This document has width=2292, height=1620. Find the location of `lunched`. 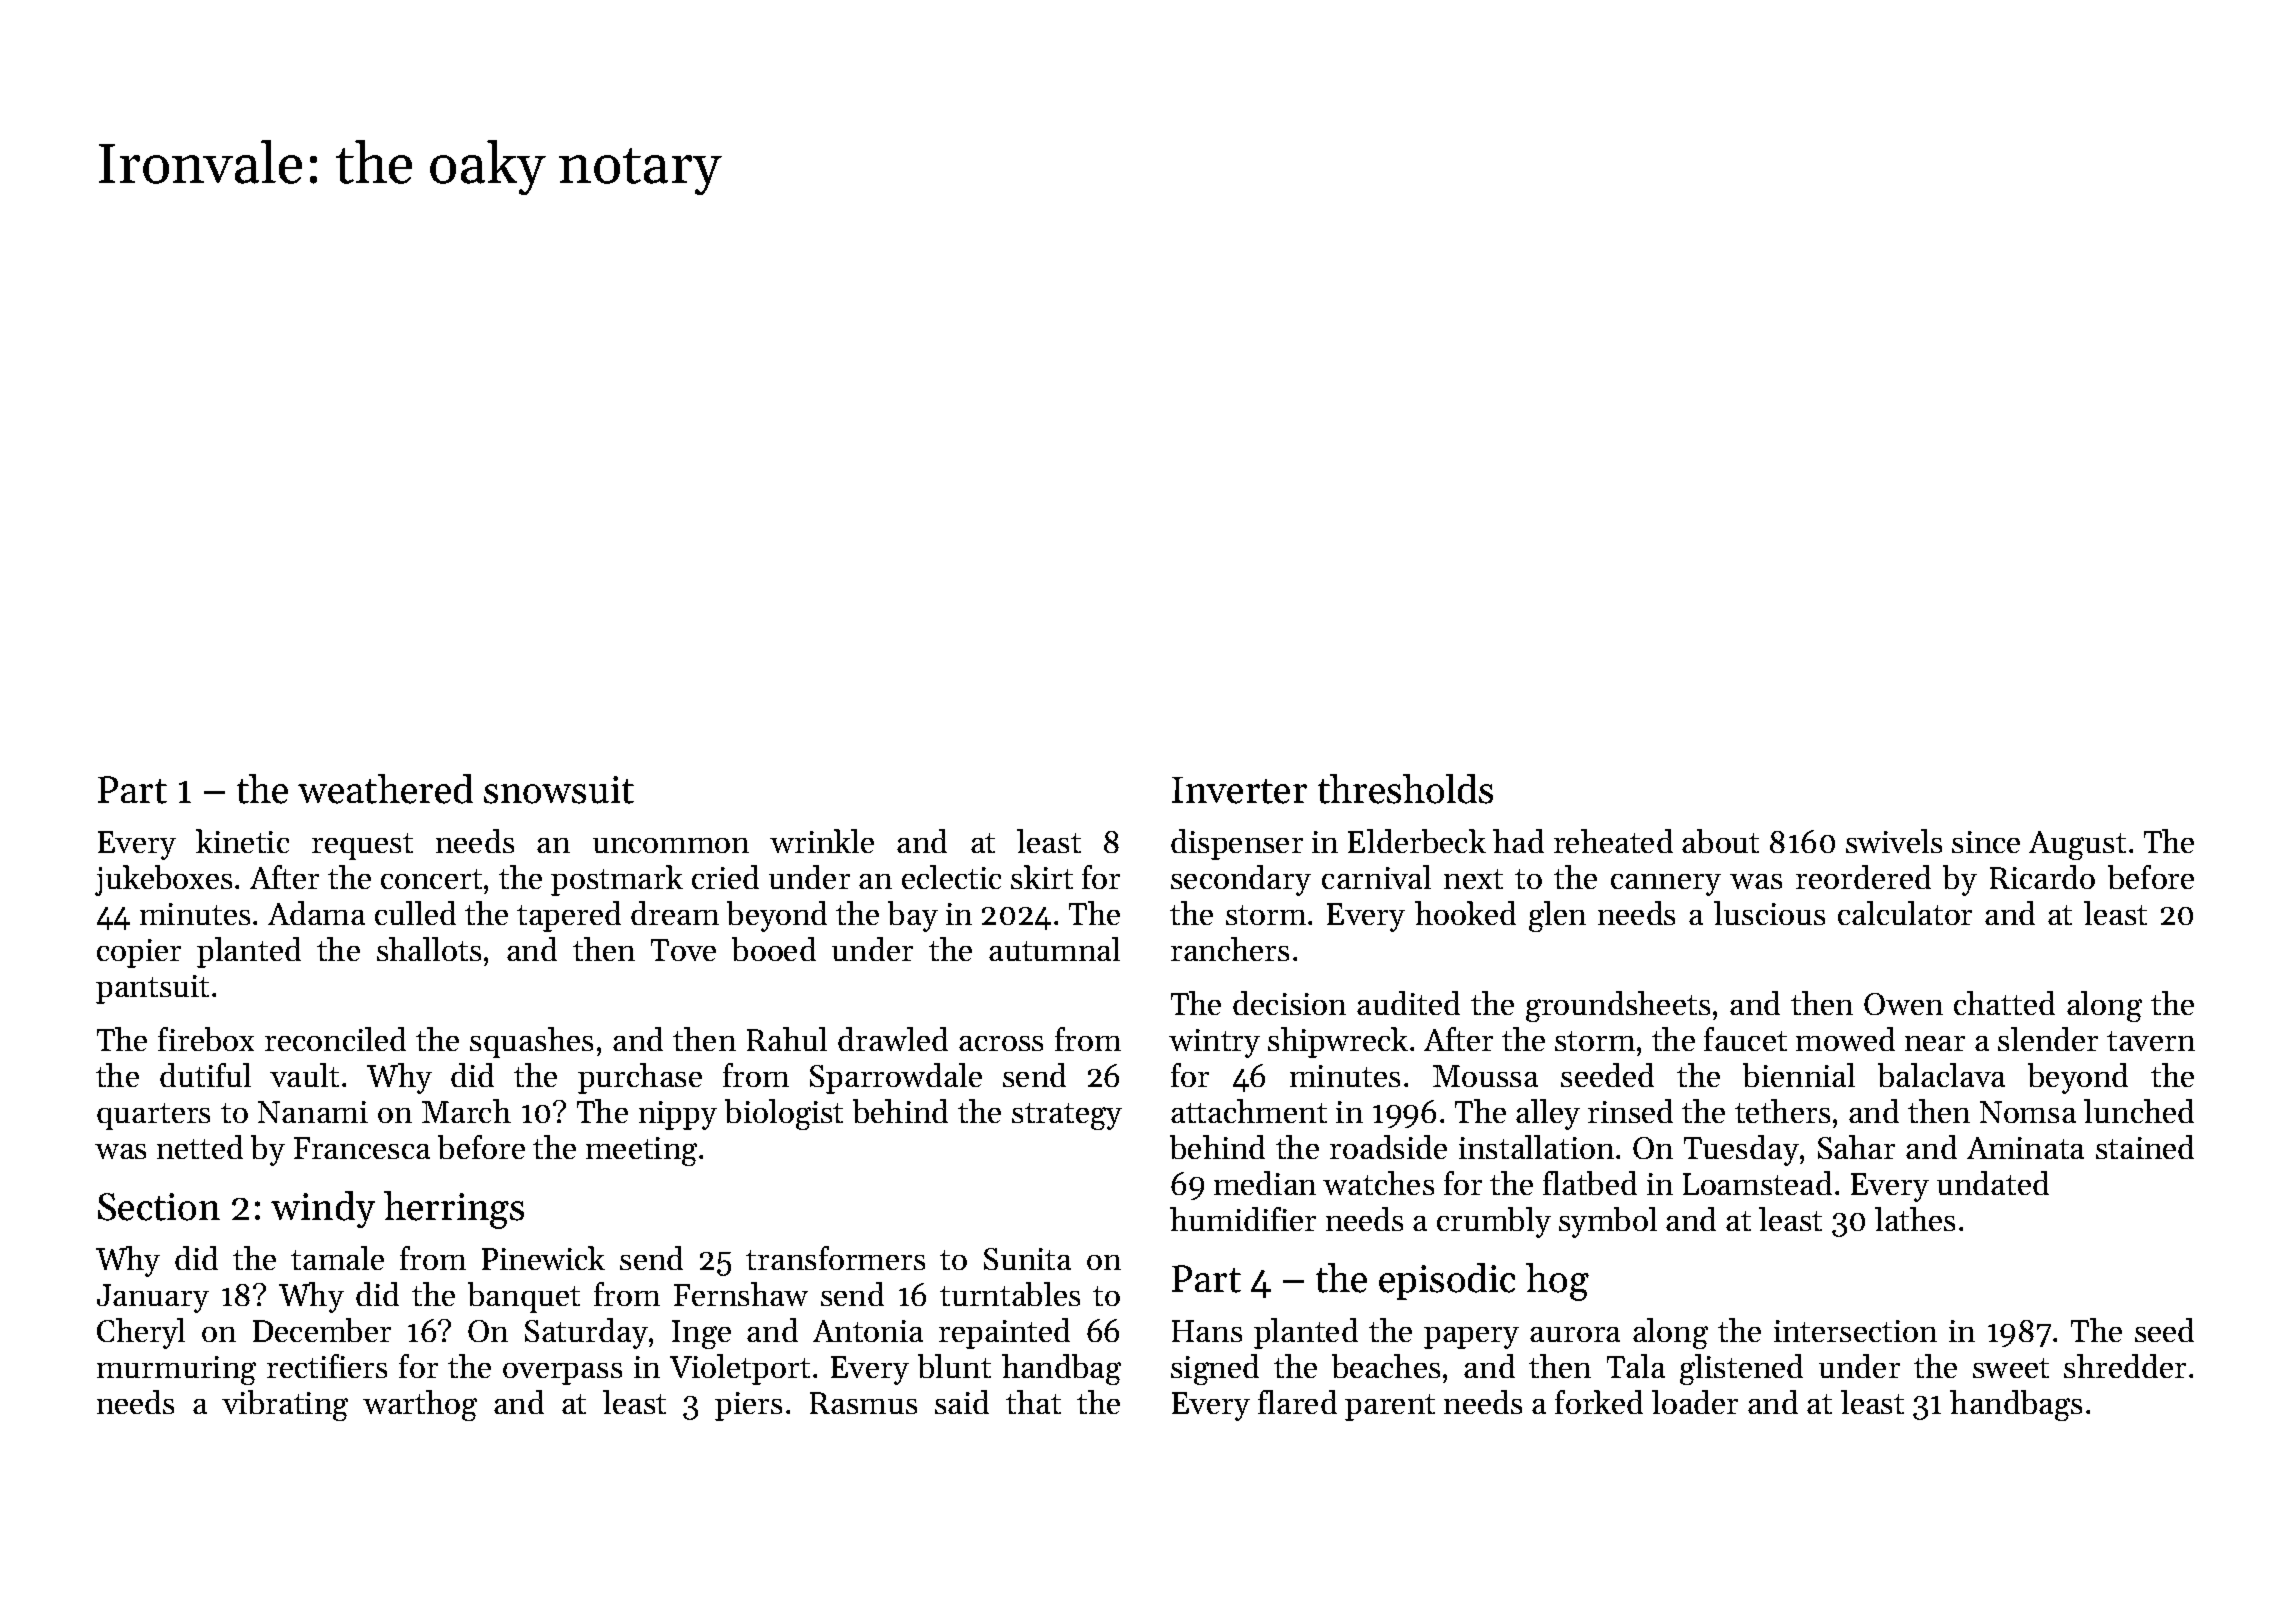

lunched is located at coordinates (2139, 1111).
